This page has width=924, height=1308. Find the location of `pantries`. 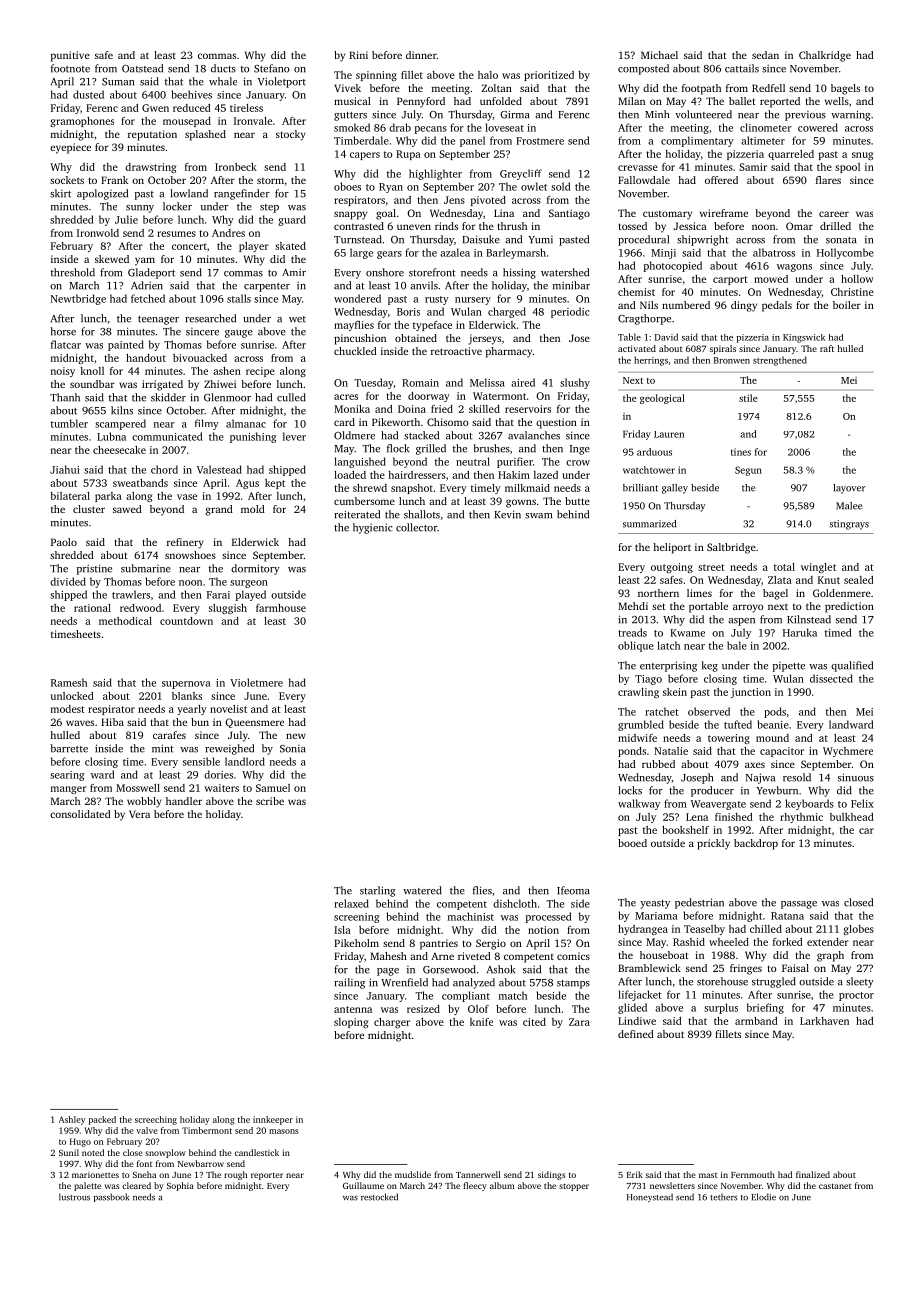

pantries is located at coordinates (439, 944).
